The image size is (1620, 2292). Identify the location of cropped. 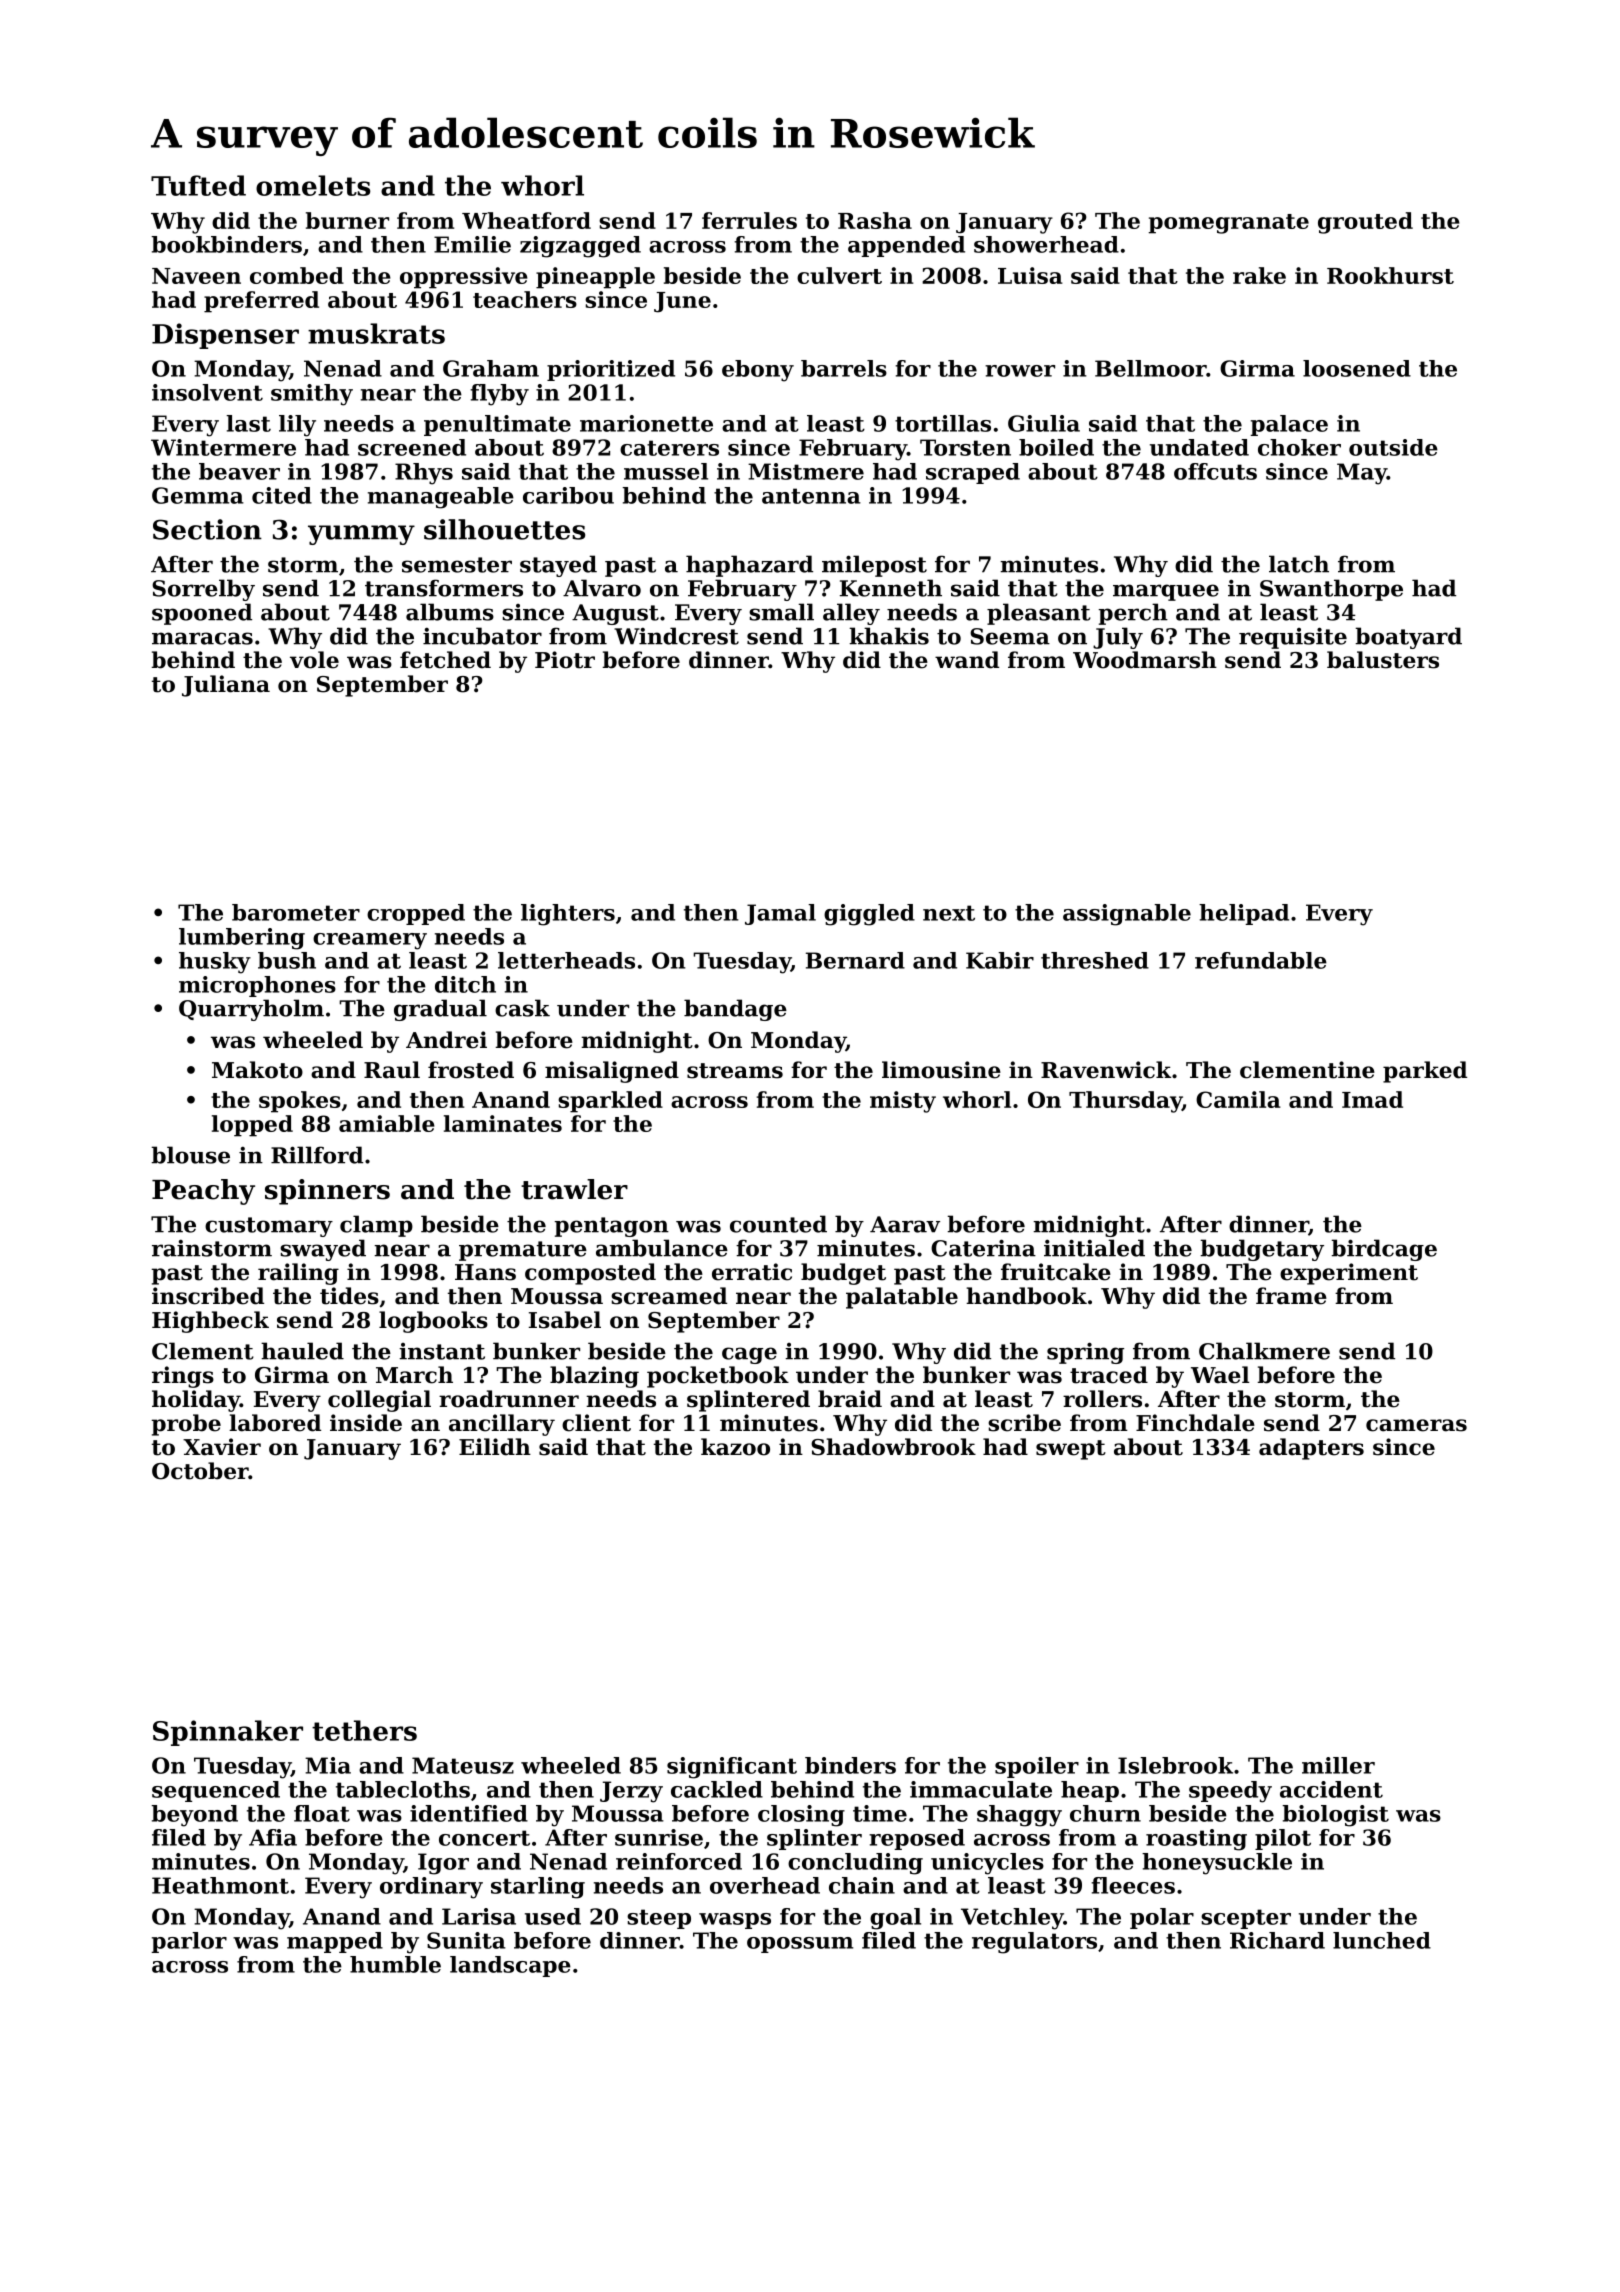
(416, 914).
